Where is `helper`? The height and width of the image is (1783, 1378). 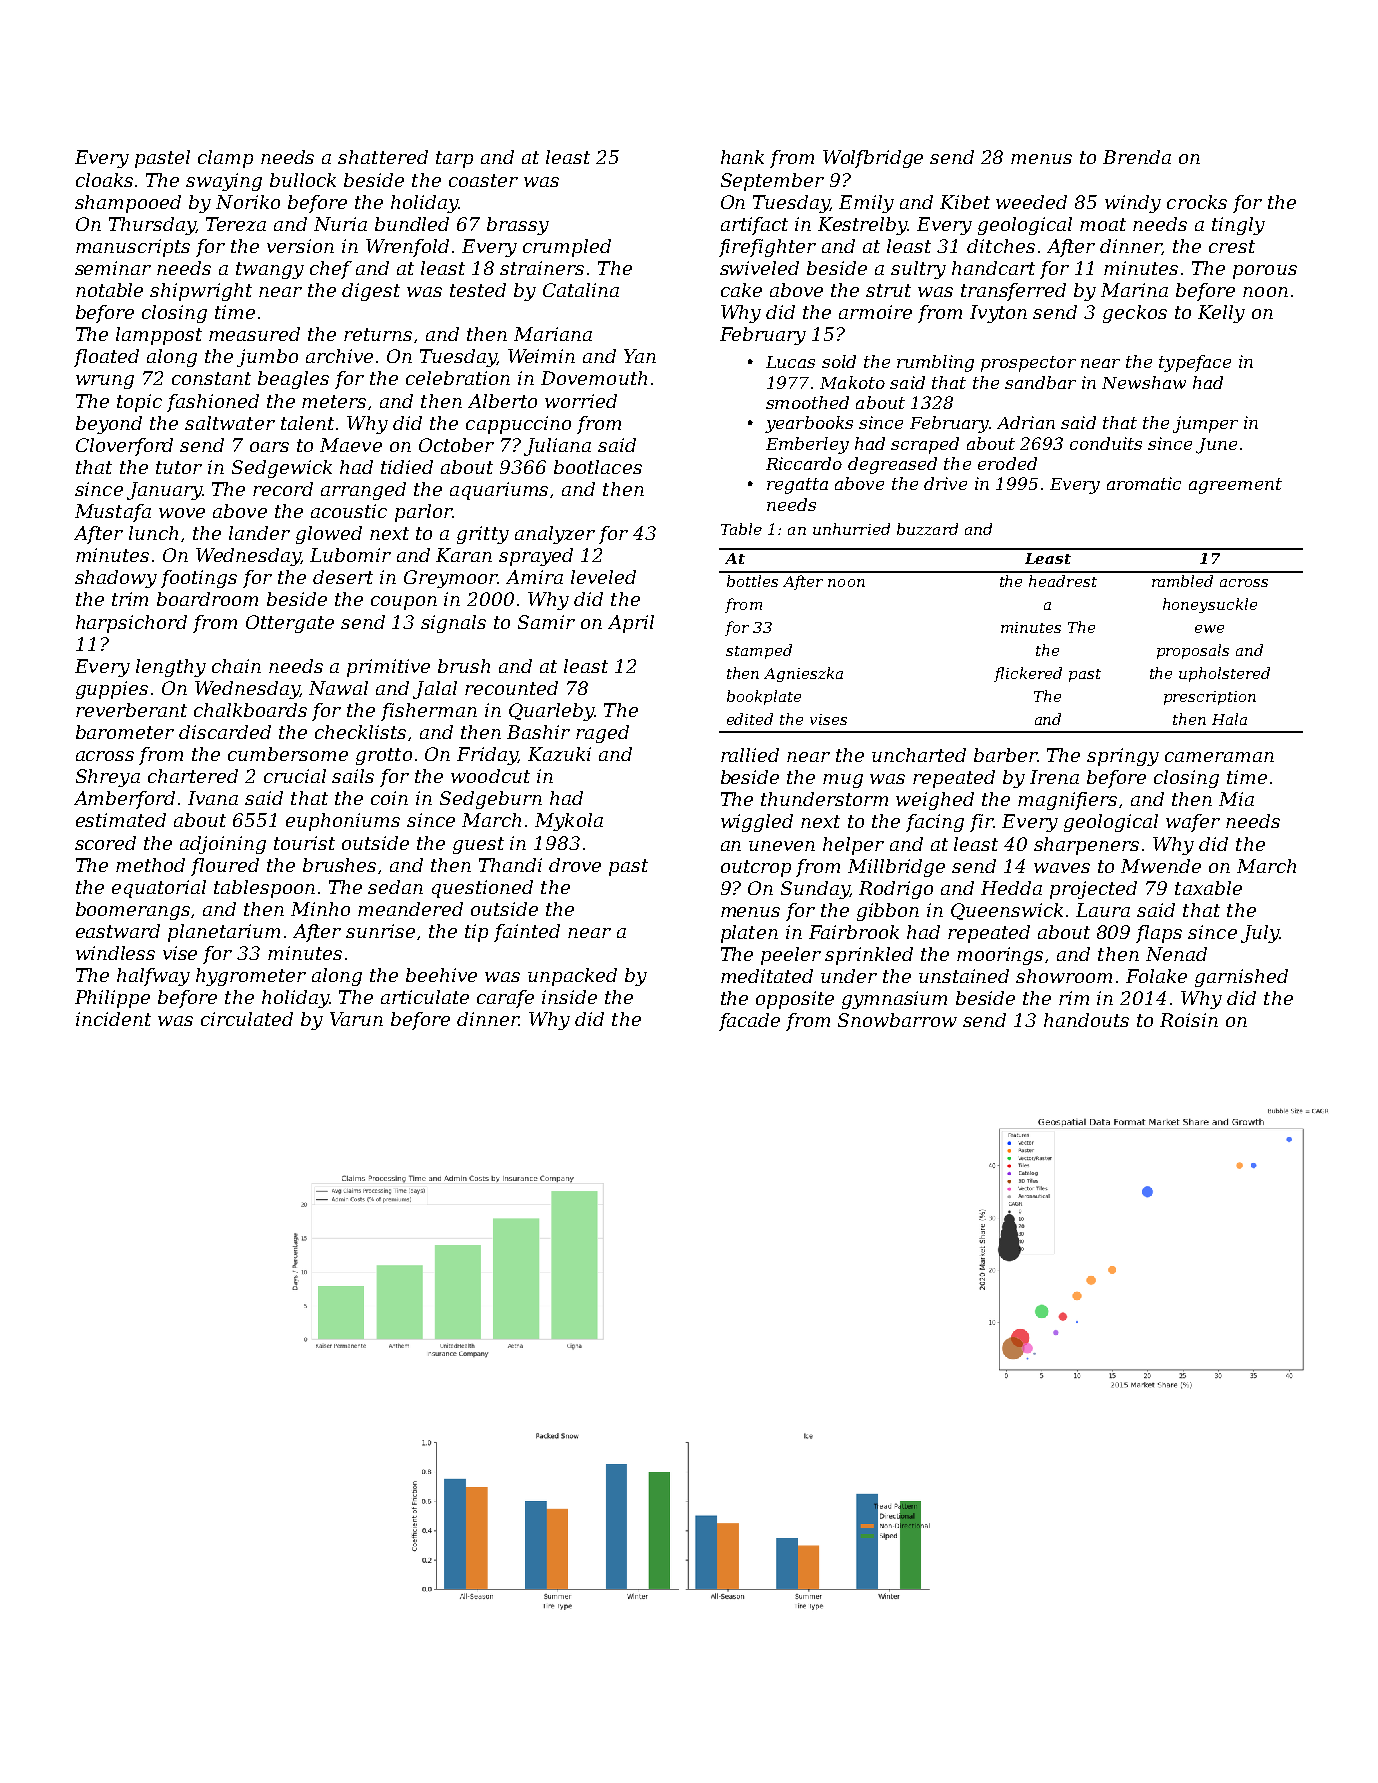
helper is located at coordinates (853, 846).
